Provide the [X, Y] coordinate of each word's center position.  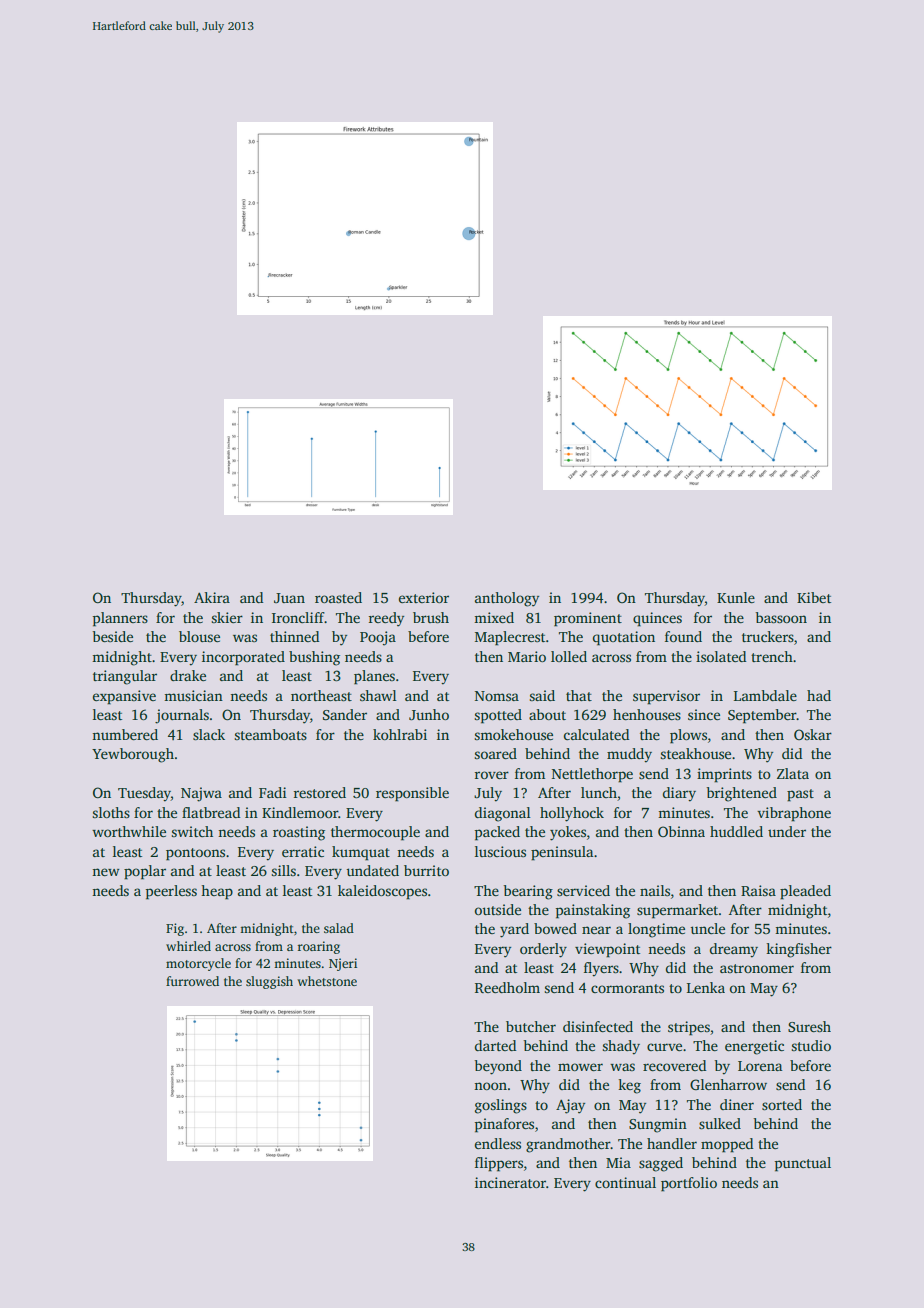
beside [113, 636]
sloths [111, 812]
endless [498, 1143]
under [787, 831]
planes [374, 677]
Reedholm [507, 987]
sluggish [269, 982]
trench [772, 656]
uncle [707, 928]
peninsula [562, 853]
